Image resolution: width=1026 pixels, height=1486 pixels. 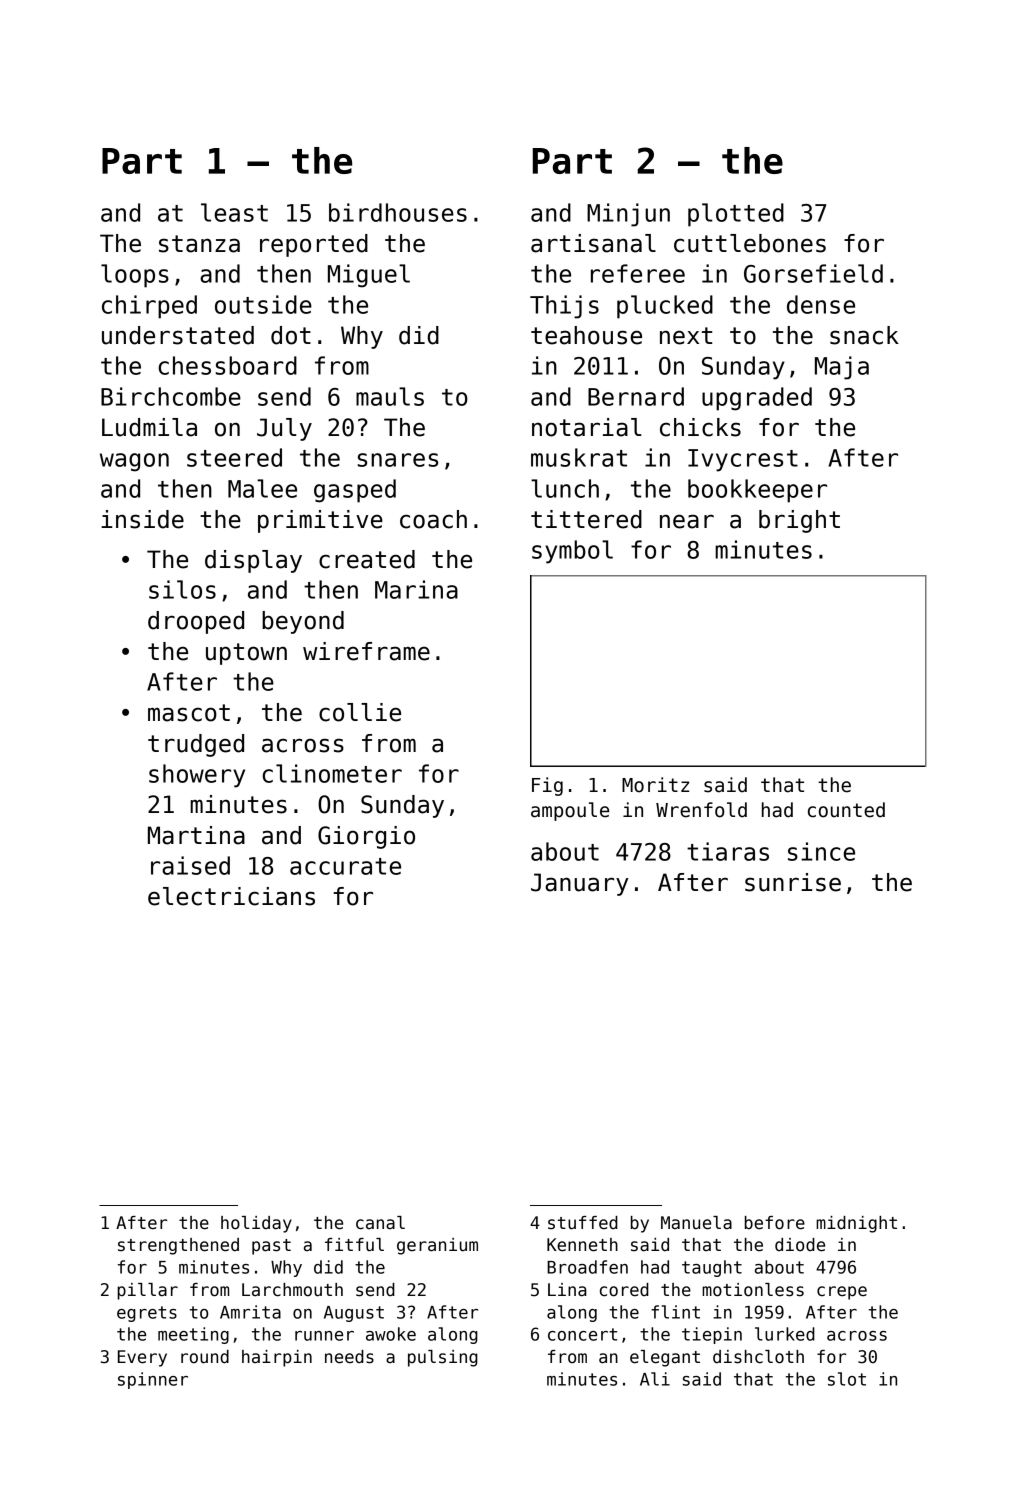 I want to click on steered, so click(x=234, y=457).
